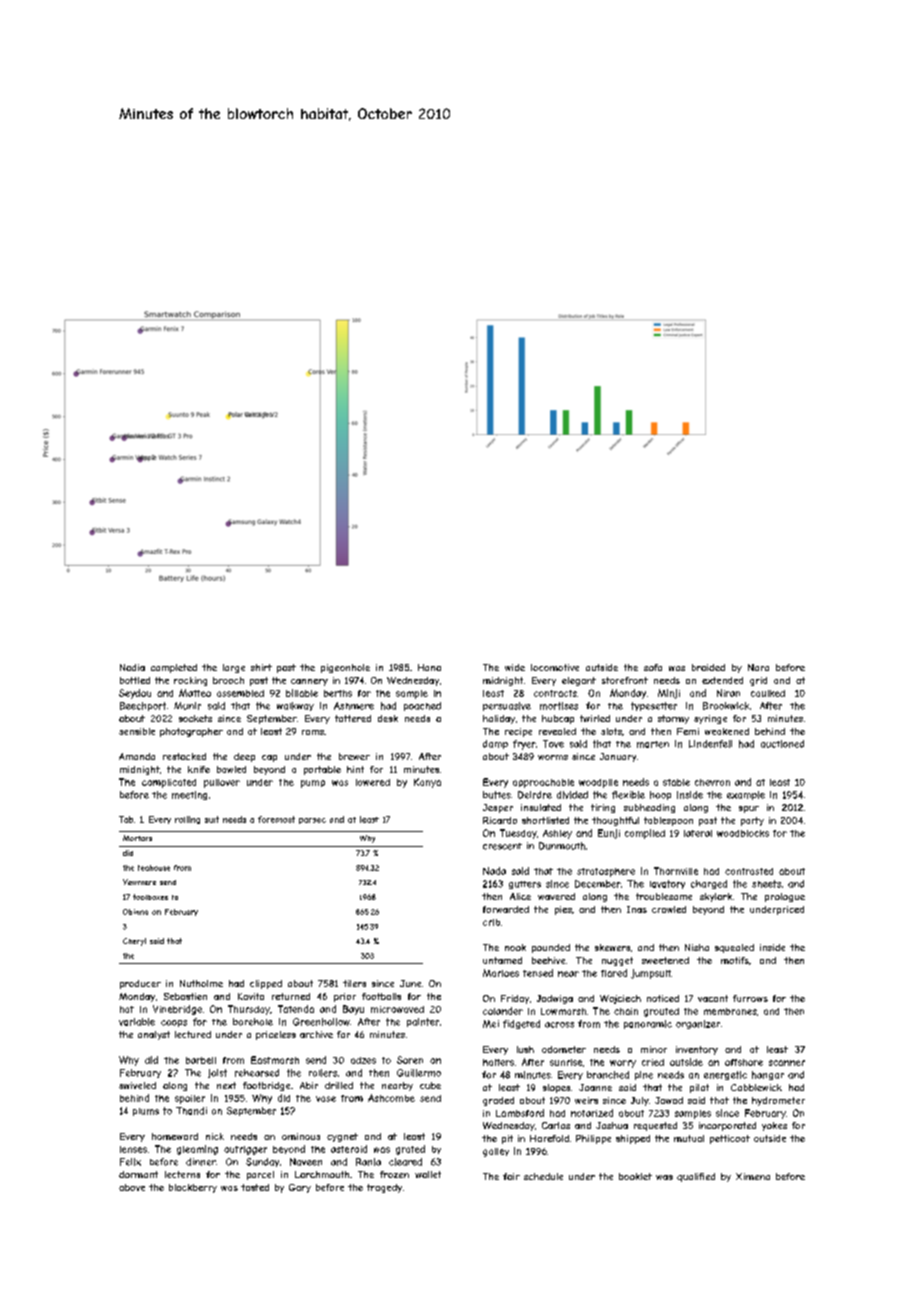 This screenshot has height=1308, width=924. Describe the element at coordinates (494, 871) in the screenshot. I see `Nada` at that location.
